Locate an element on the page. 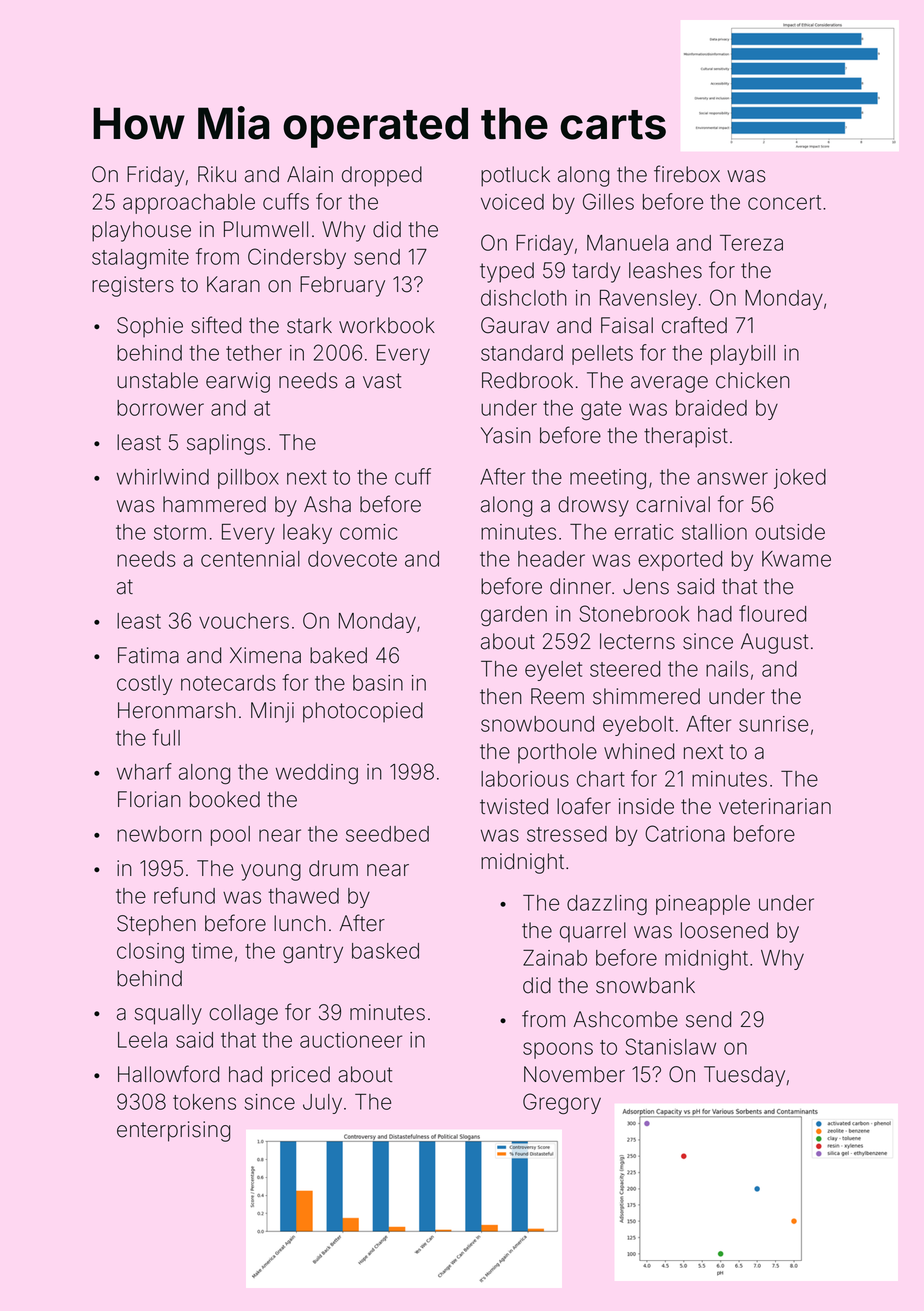 This page has width=924, height=1311. registers is located at coordinates (133, 286).
